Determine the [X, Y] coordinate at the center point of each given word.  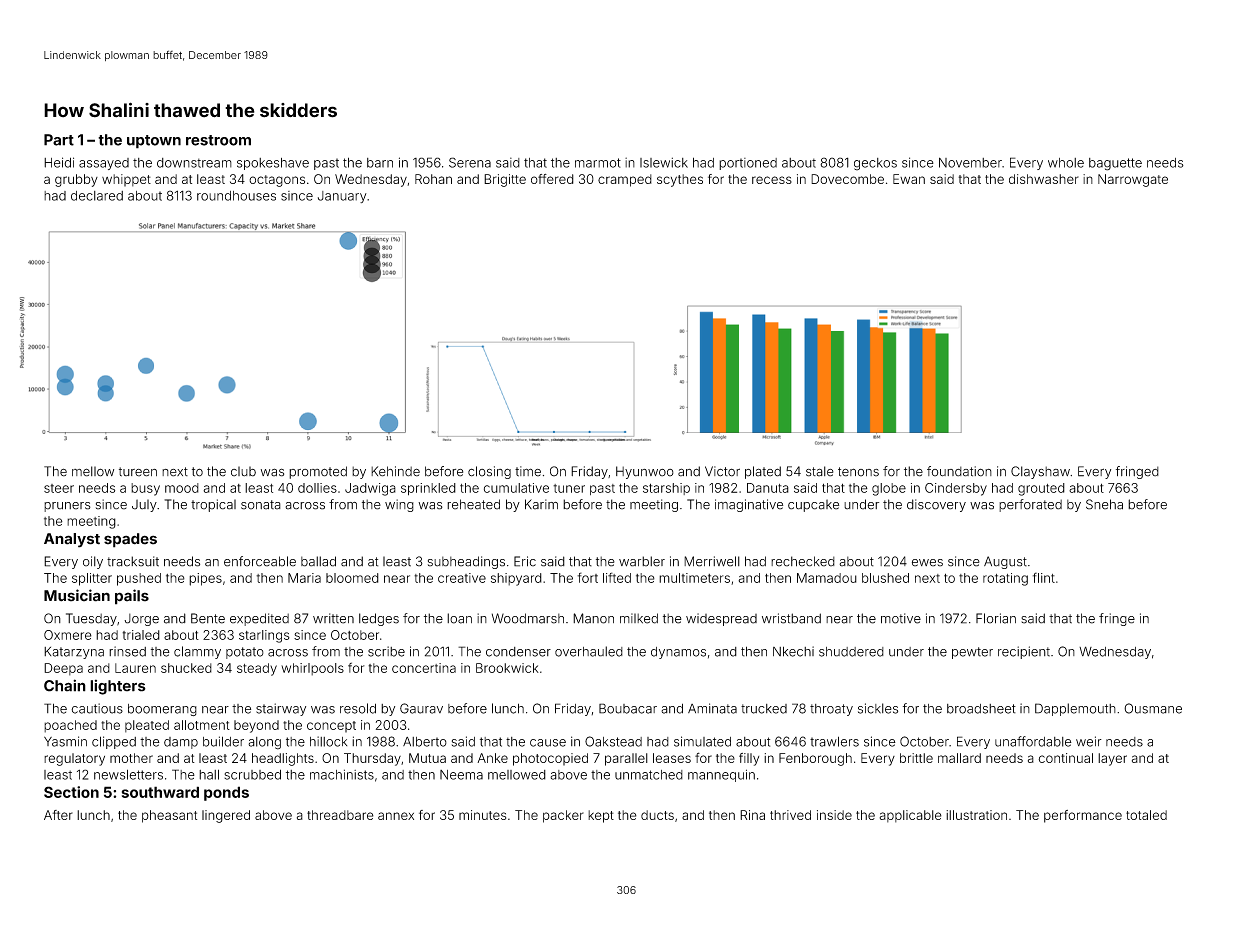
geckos [875, 164]
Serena [470, 162]
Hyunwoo [645, 472]
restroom [218, 140]
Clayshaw [1040, 472]
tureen [138, 472]
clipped [114, 742]
